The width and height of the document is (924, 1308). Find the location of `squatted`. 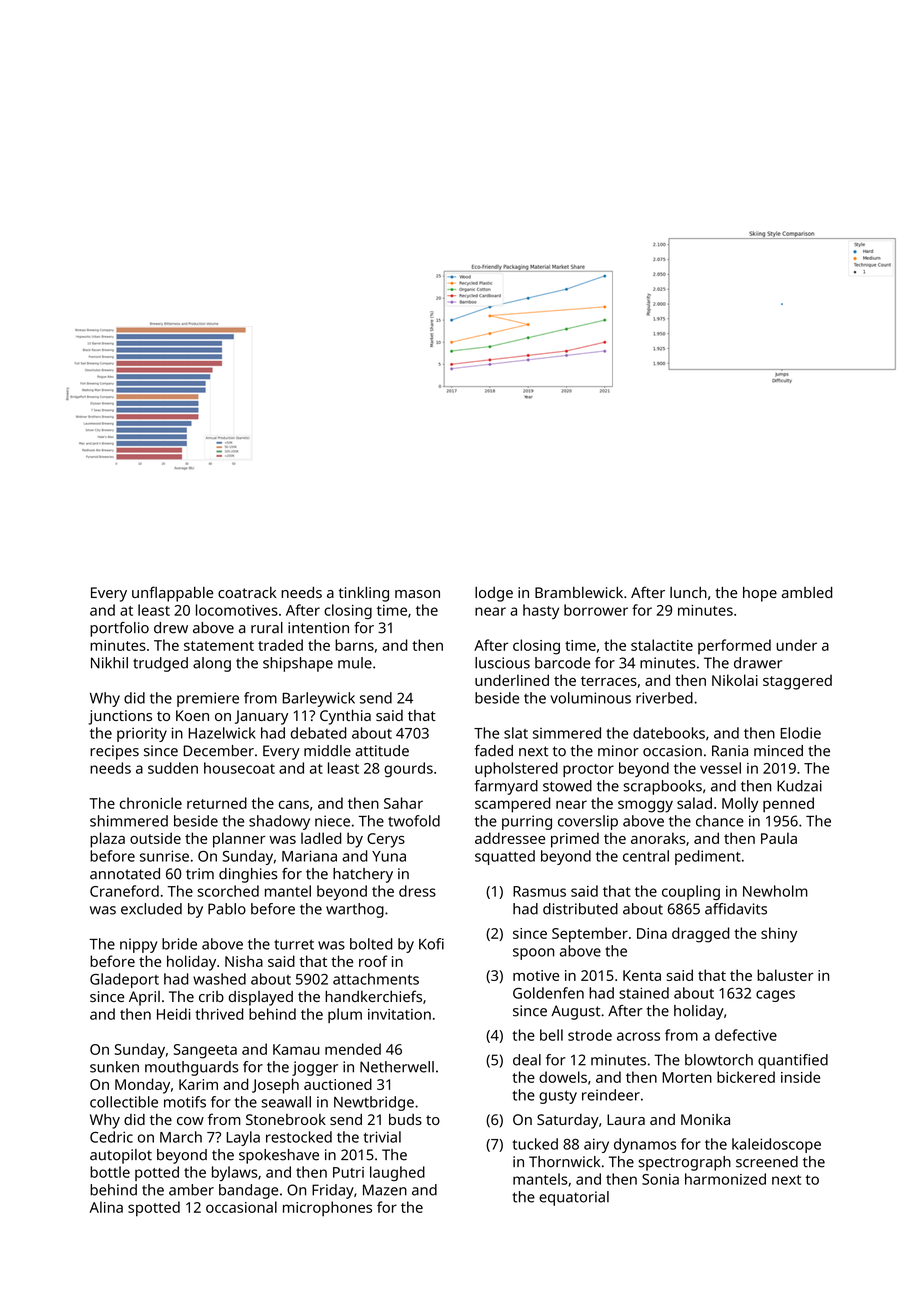

squatted is located at coordinates (505, 857).
